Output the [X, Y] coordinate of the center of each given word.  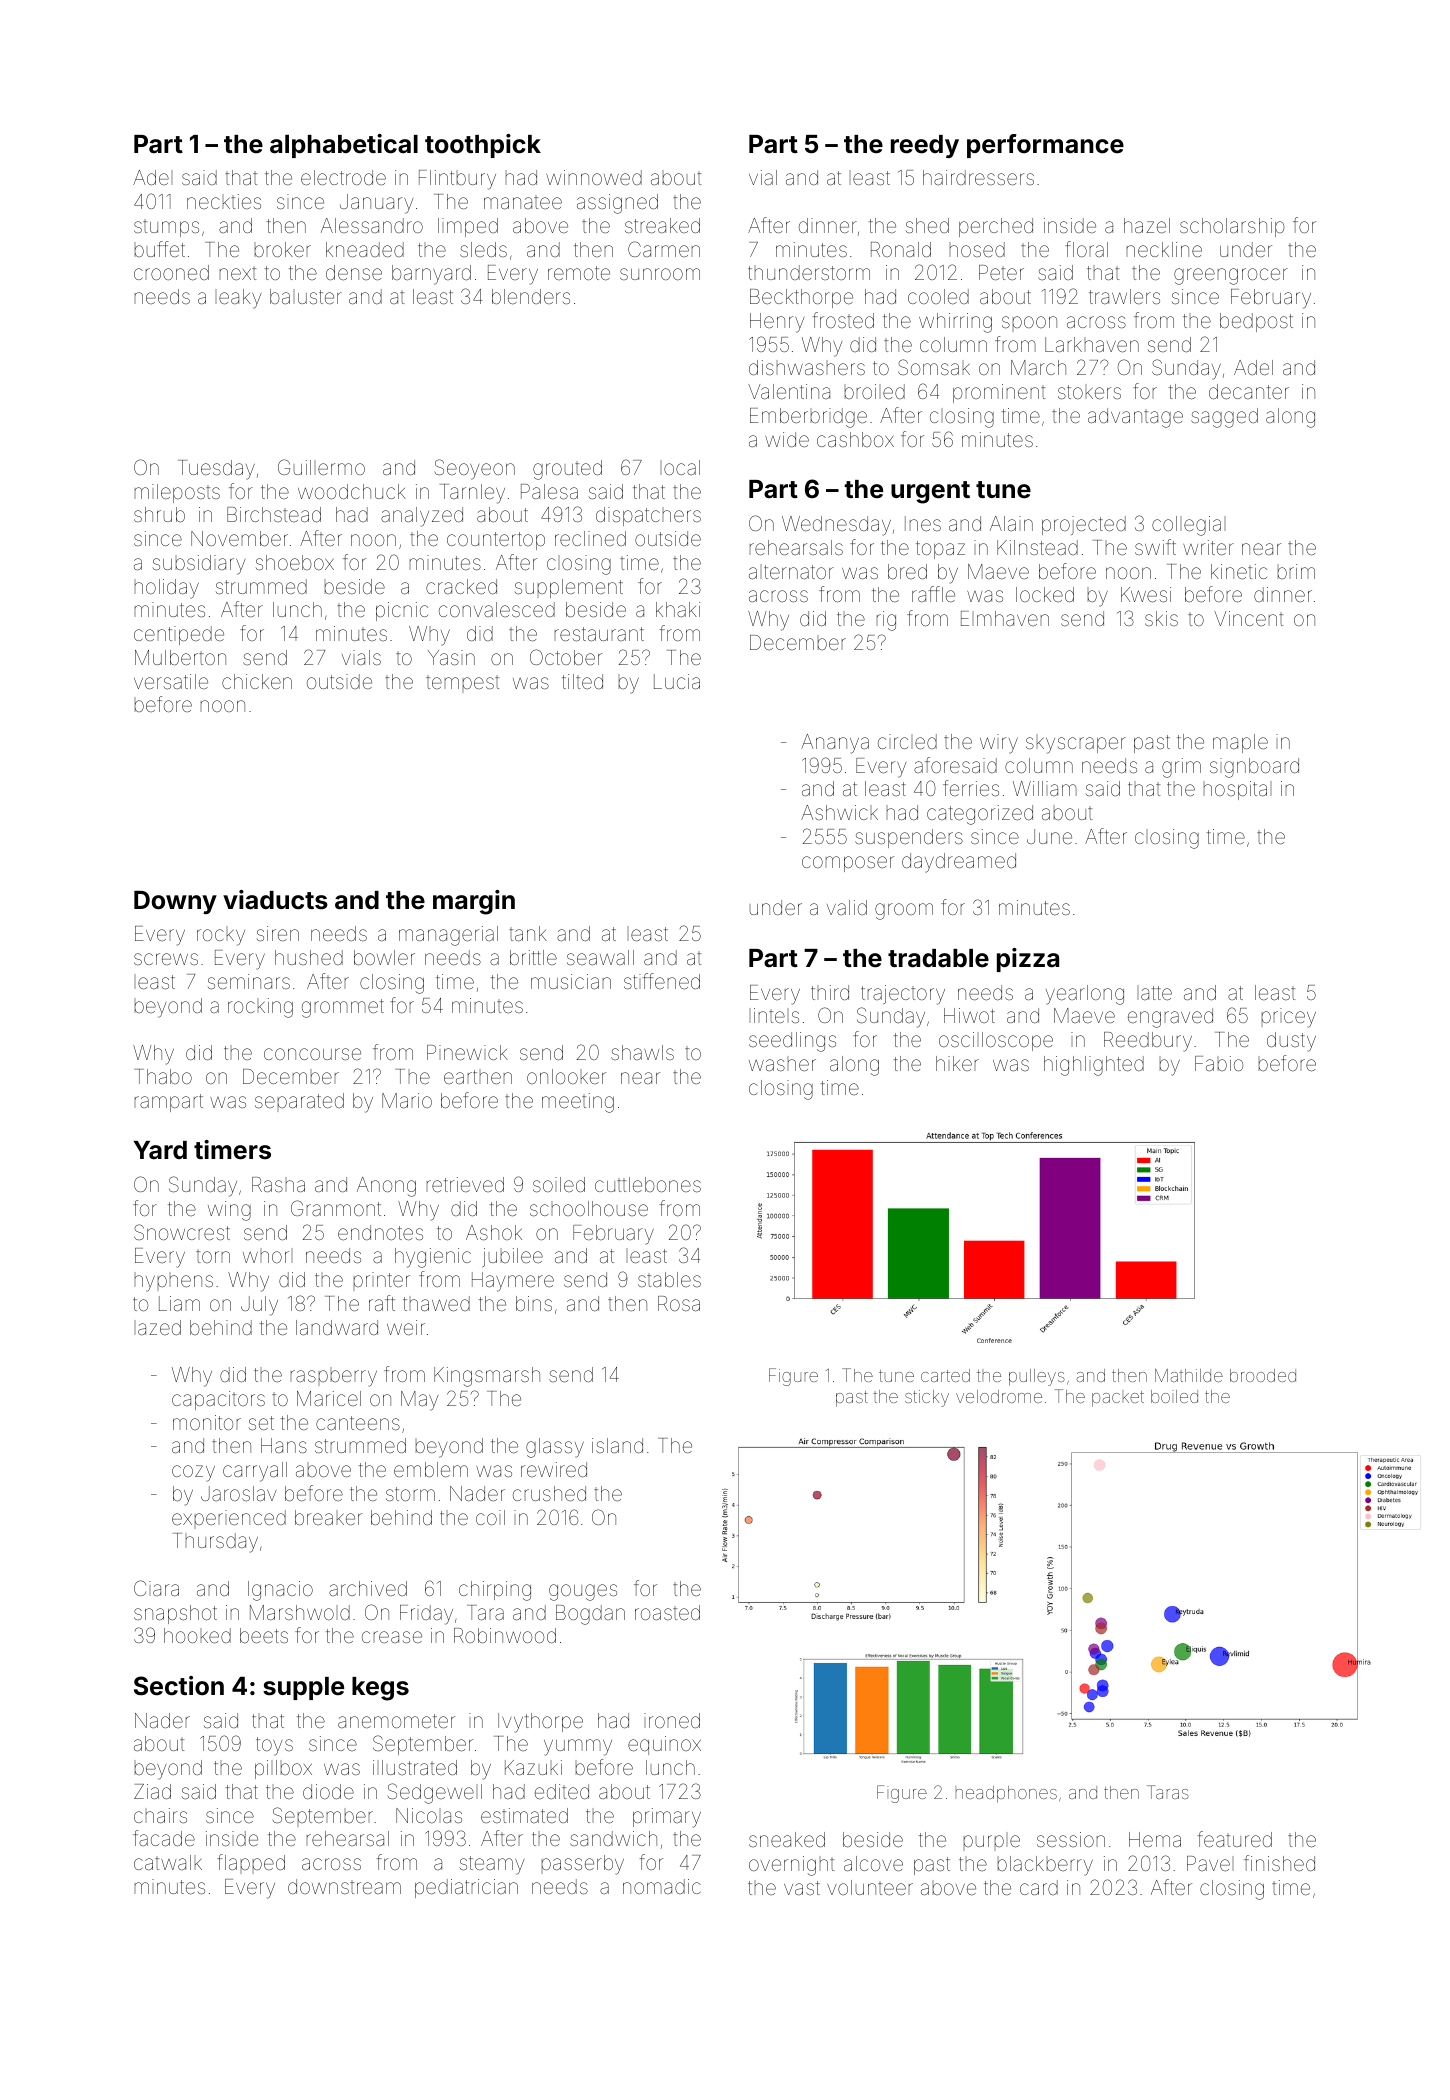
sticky [927, 1398]
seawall [600, 957]
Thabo [163, 1076]
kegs [380, 1689]
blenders [531, 296]
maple [1240, 743]
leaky [240, 299]
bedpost [1256, 322]
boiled [1174, 1396]
